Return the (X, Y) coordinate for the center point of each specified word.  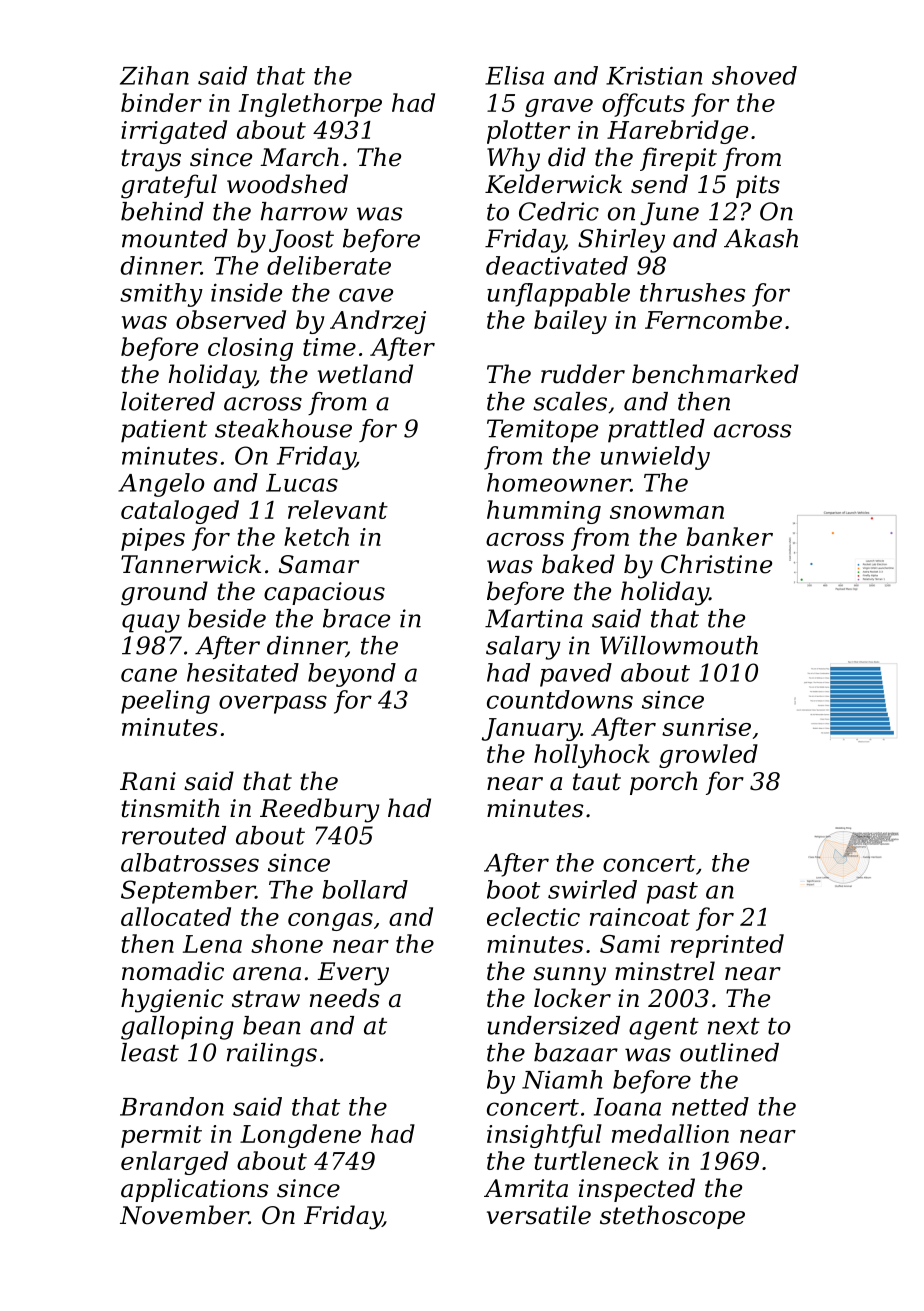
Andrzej (378, 322)
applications (195, 1190)
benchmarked (715, 374)
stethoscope (672, 1217)
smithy (161, 295)
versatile (539, 1215)
